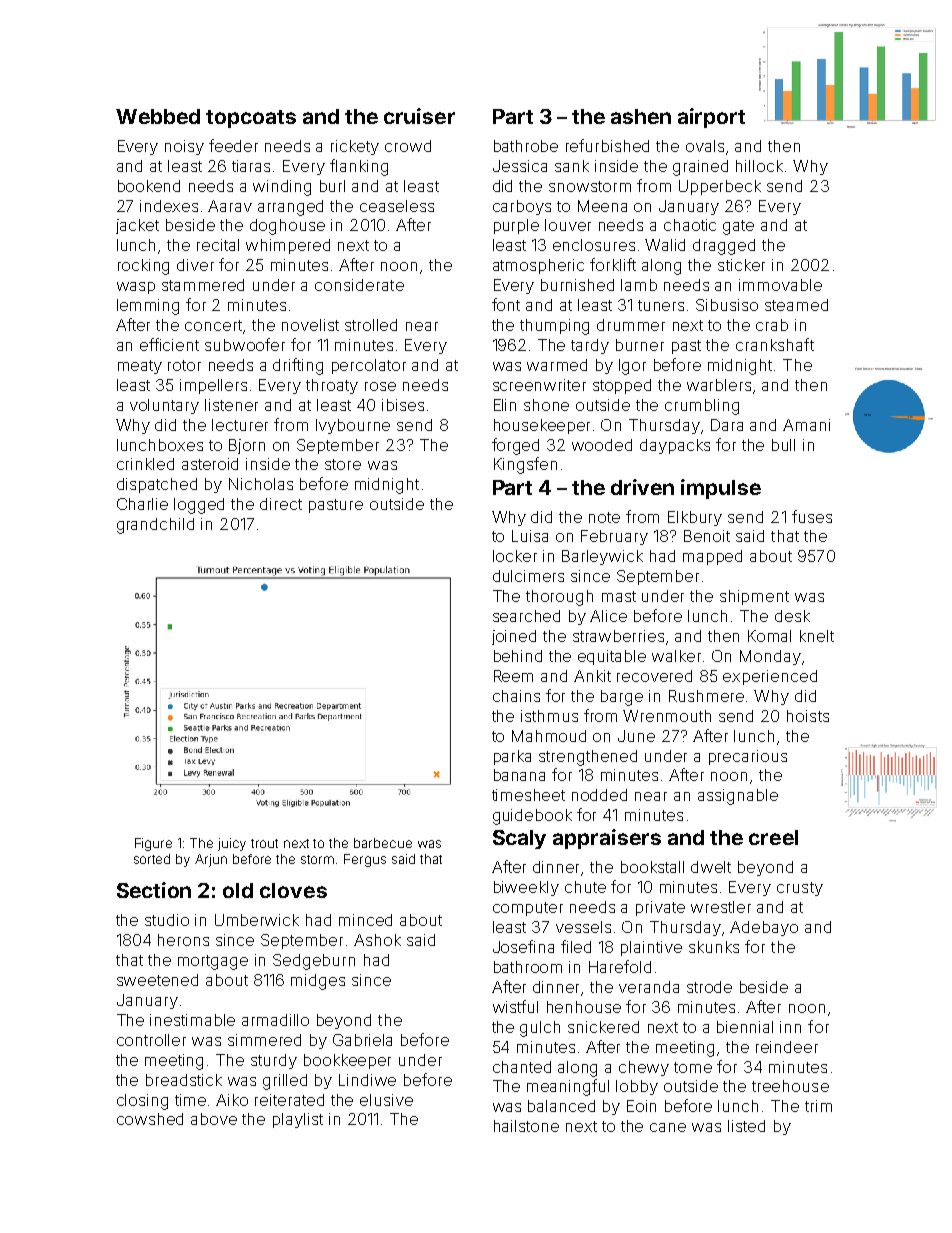  Describe the element at coordinates (652, 867) in the screenshot. I see `bookstall` at that location.
